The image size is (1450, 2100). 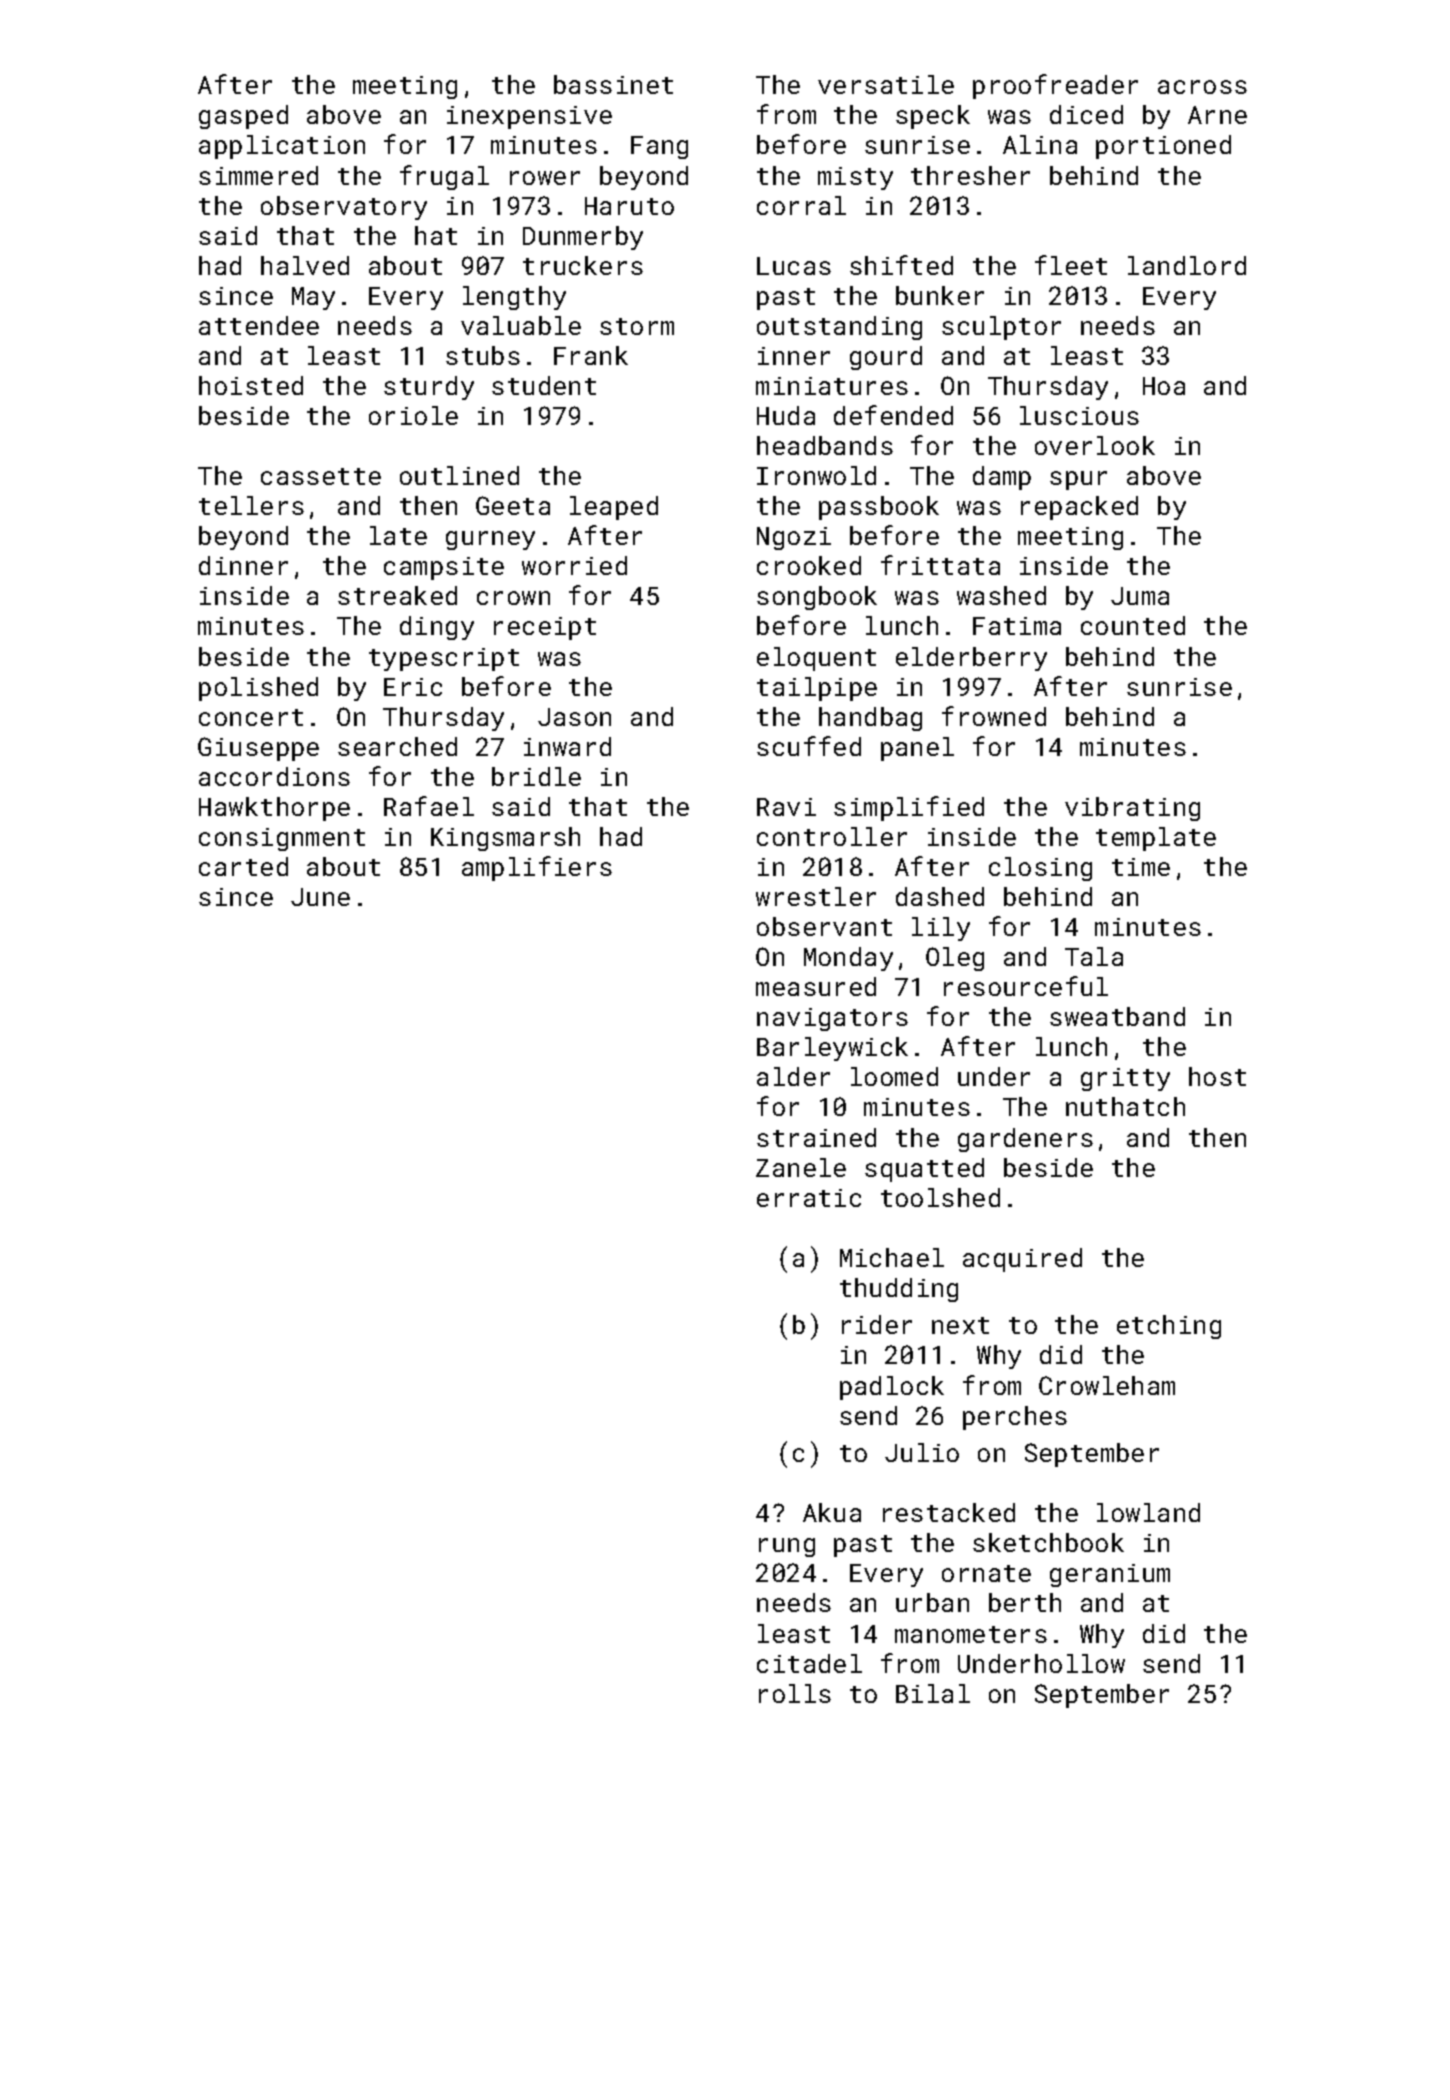 I want to click on alder, so click(x=793, y=1076).
